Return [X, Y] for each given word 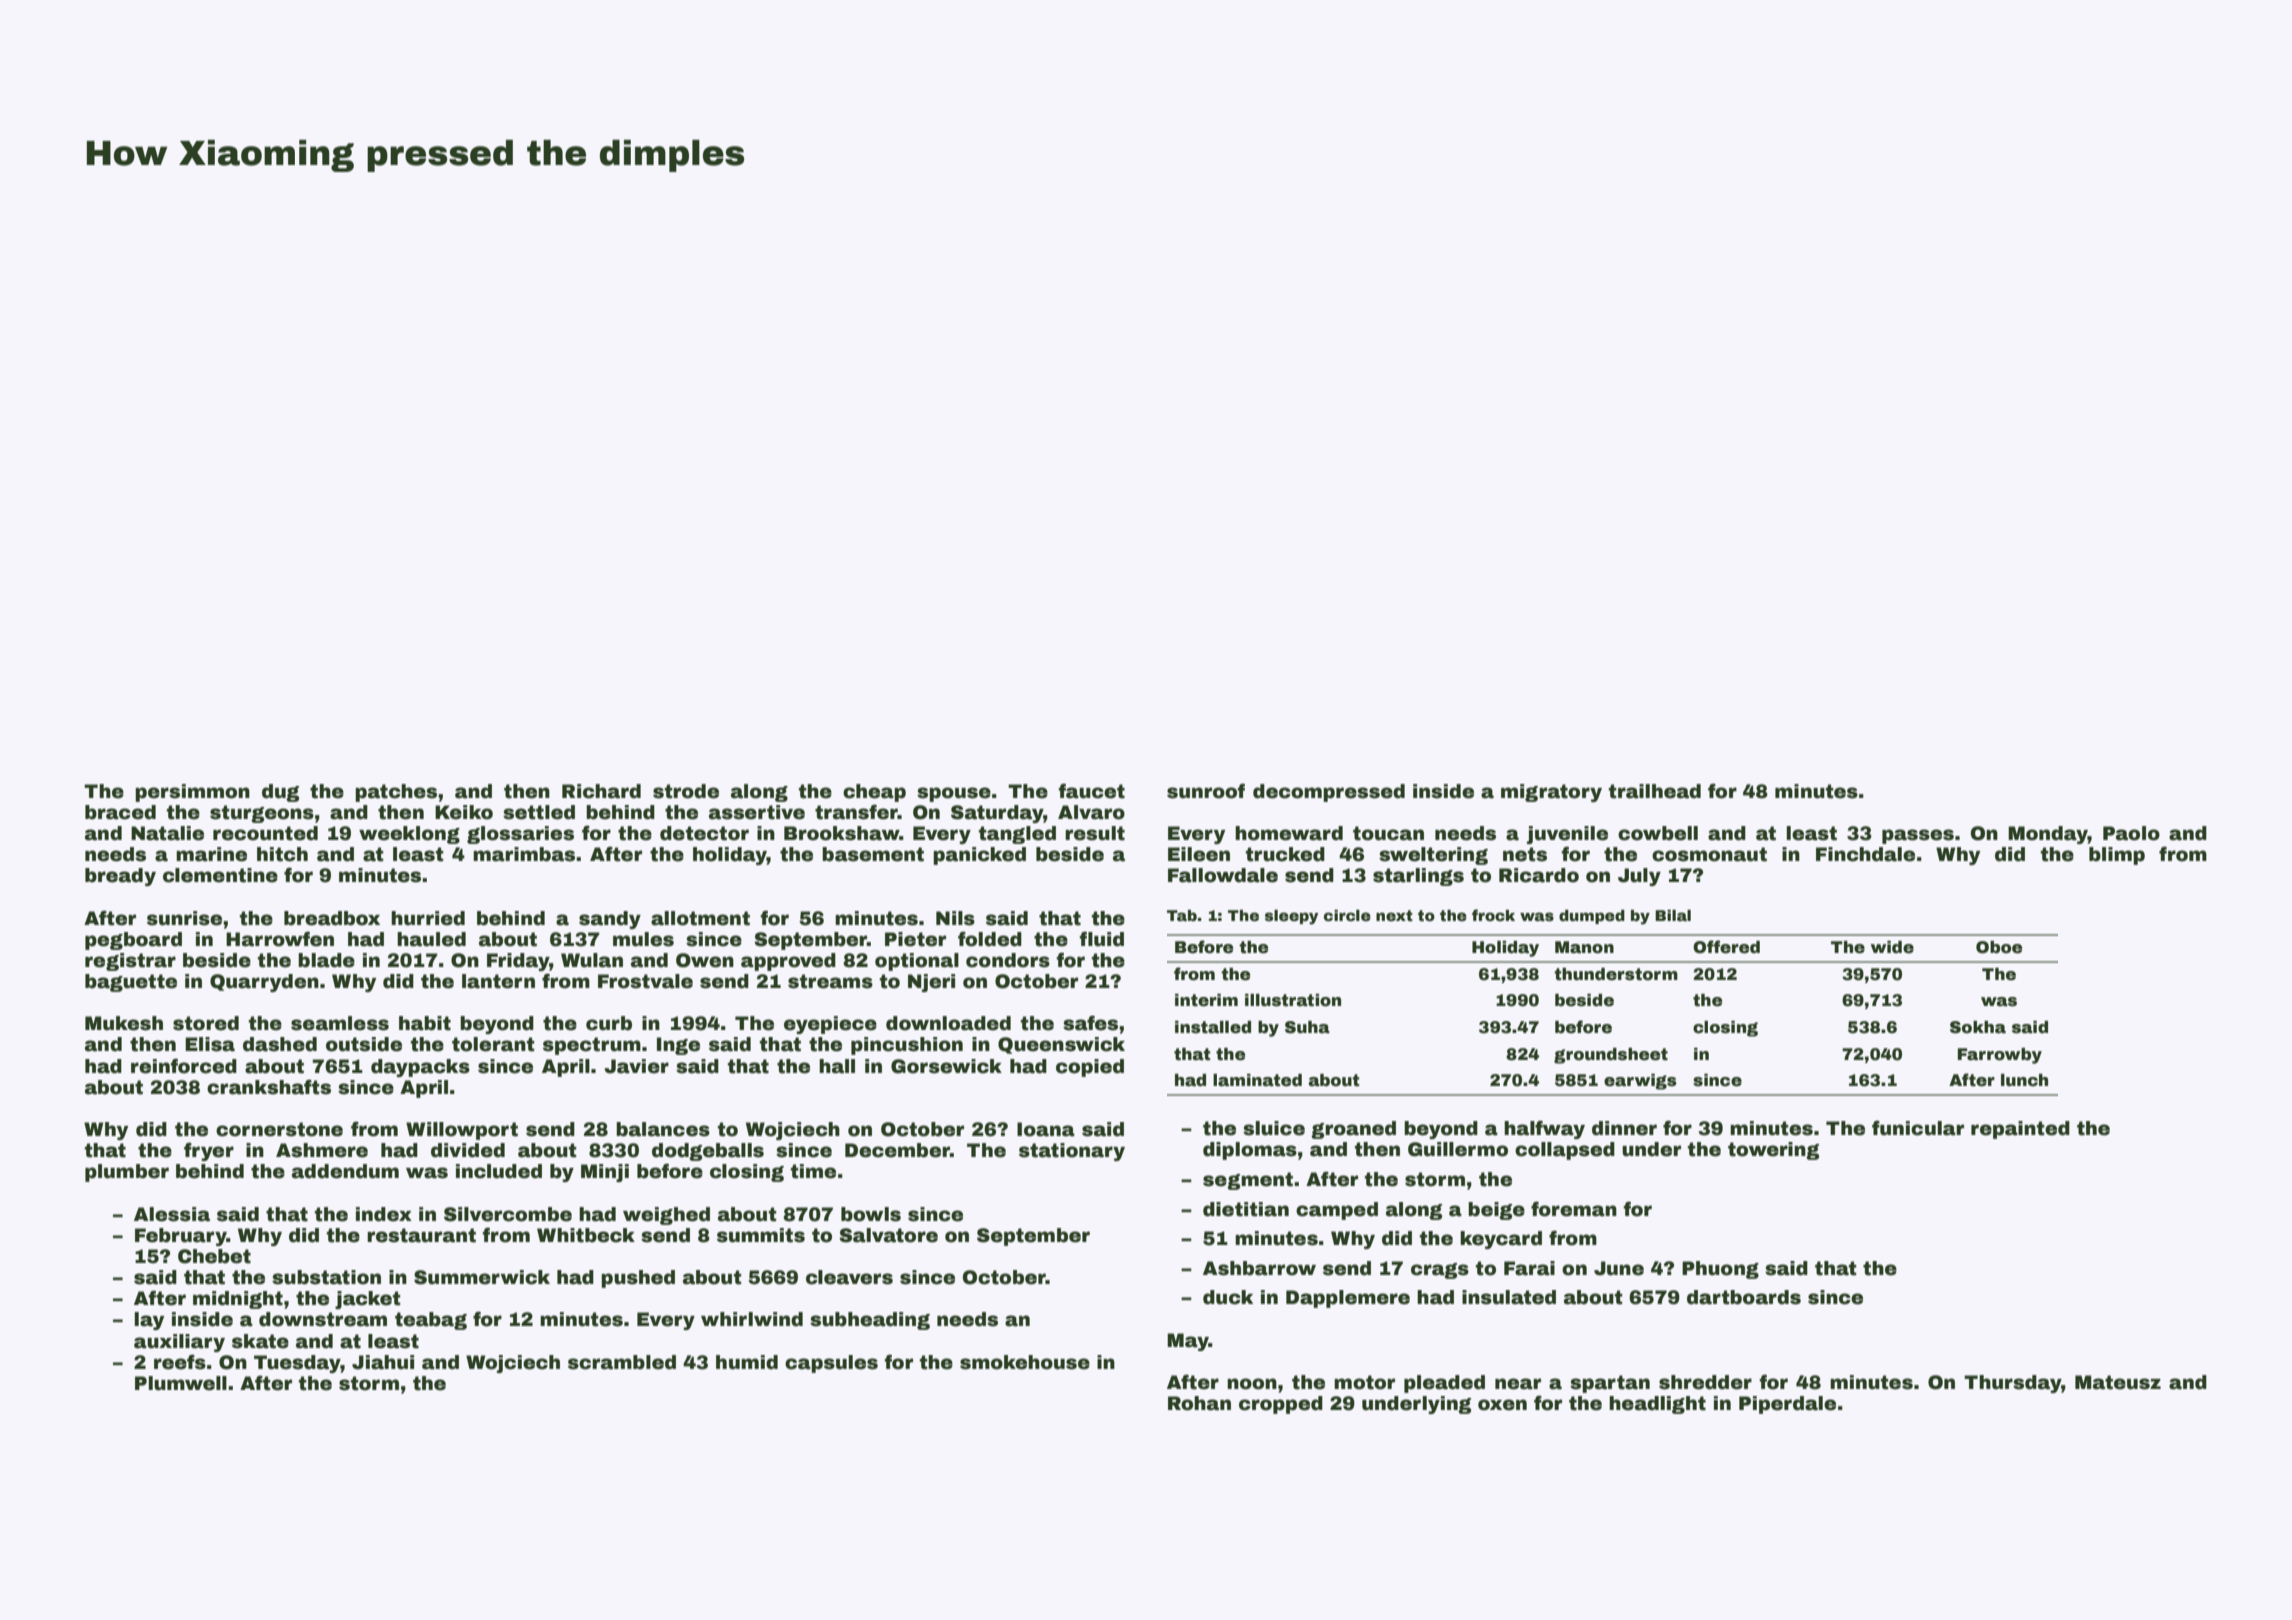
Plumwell [181, 1383]
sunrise [184, 918]
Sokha [1978, 1027]
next [1394, 915]
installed [1213, 1027]
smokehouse [1025, 1362]
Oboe [1999, 947]
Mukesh [124, 1023]
